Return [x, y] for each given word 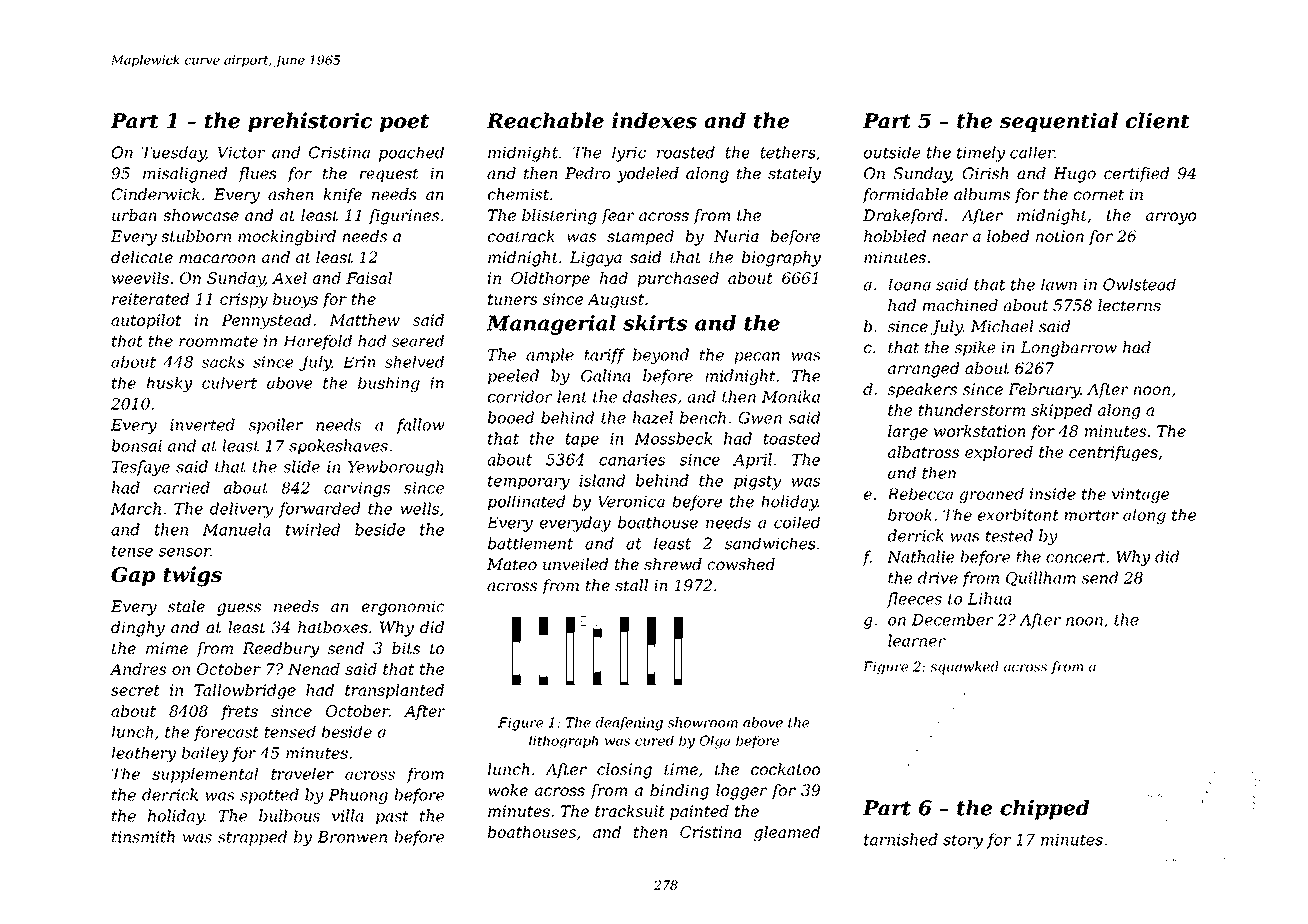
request [389, 175]
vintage [1140, 495]
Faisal [369, 278]
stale [186, 606]
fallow [420, 426]
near [950, 237]
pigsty [757, 482]
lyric [629, 154]
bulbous [289, 815]
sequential [1059, 122]
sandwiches [770, 543]
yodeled [648, 175]
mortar [1092, 515]
